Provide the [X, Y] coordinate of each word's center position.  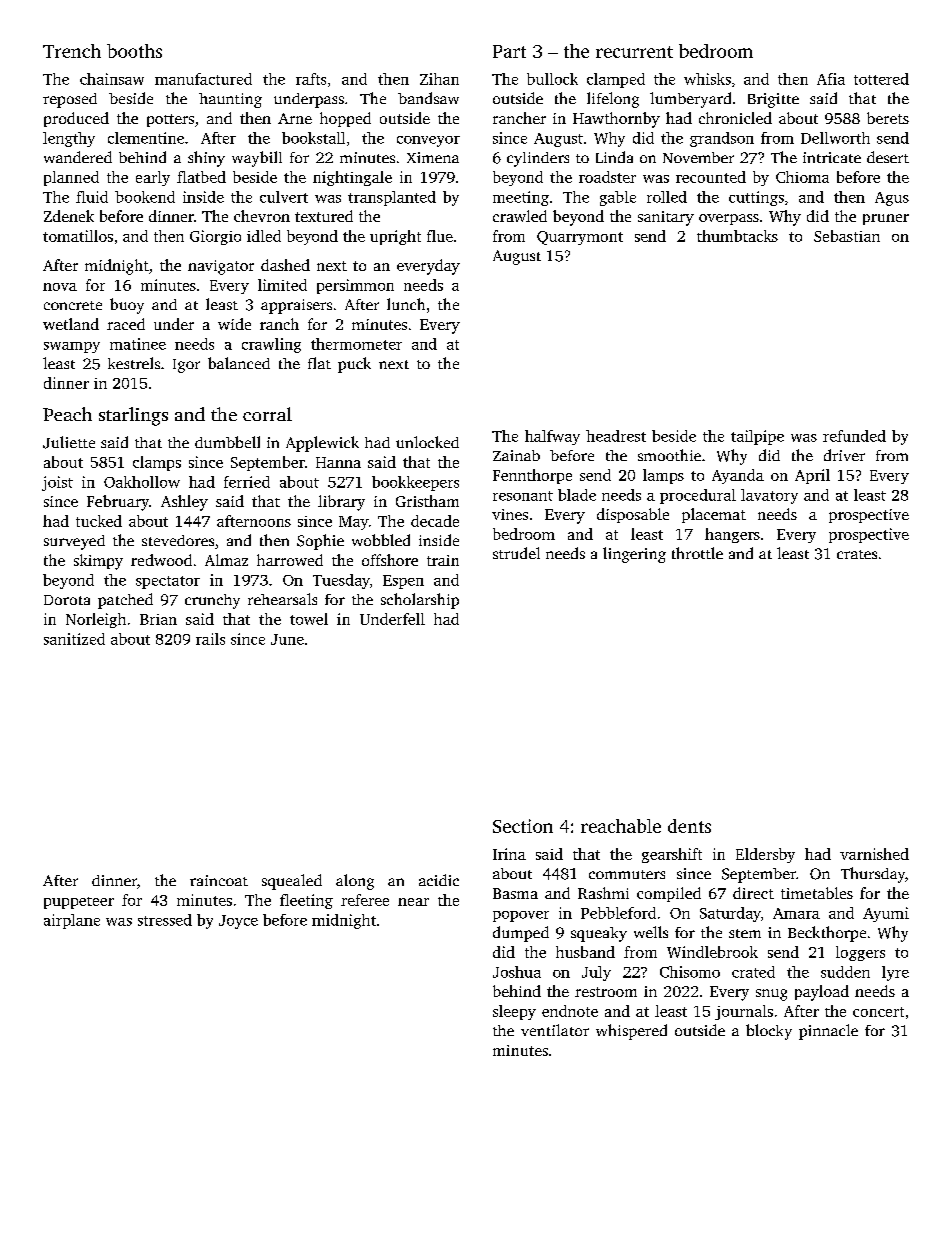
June [287, 639]
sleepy [514, 1012]
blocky [769, 1032]
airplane [72, 921]
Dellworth [835, 138]
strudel [516, 553]
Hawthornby [616, 120]
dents [689, 826]
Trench [72, 51]
